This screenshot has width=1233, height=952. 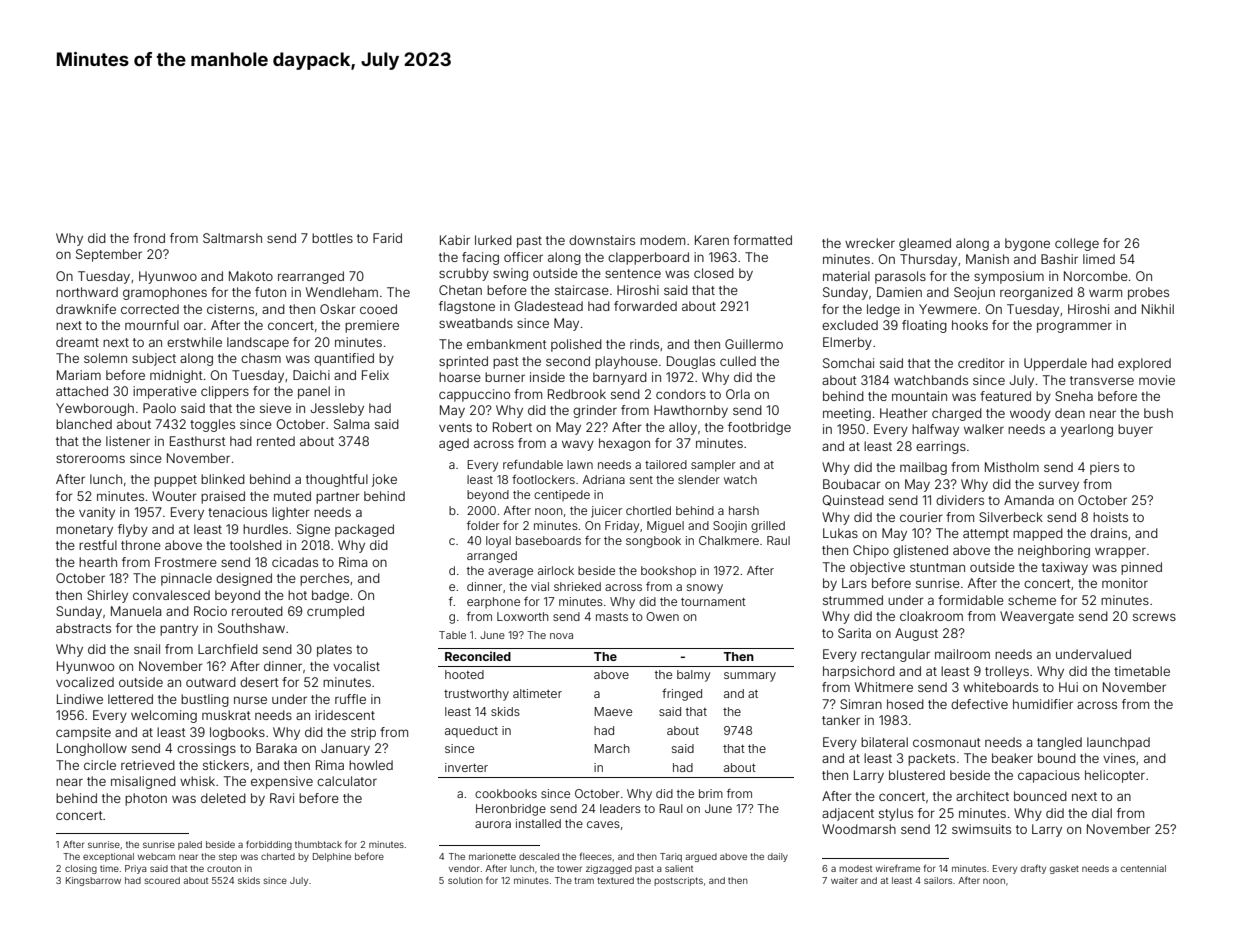 What do you see at coordinates (295, 562) in the screenshot?
I see `cicadas` at bounding box center [295, 562].
